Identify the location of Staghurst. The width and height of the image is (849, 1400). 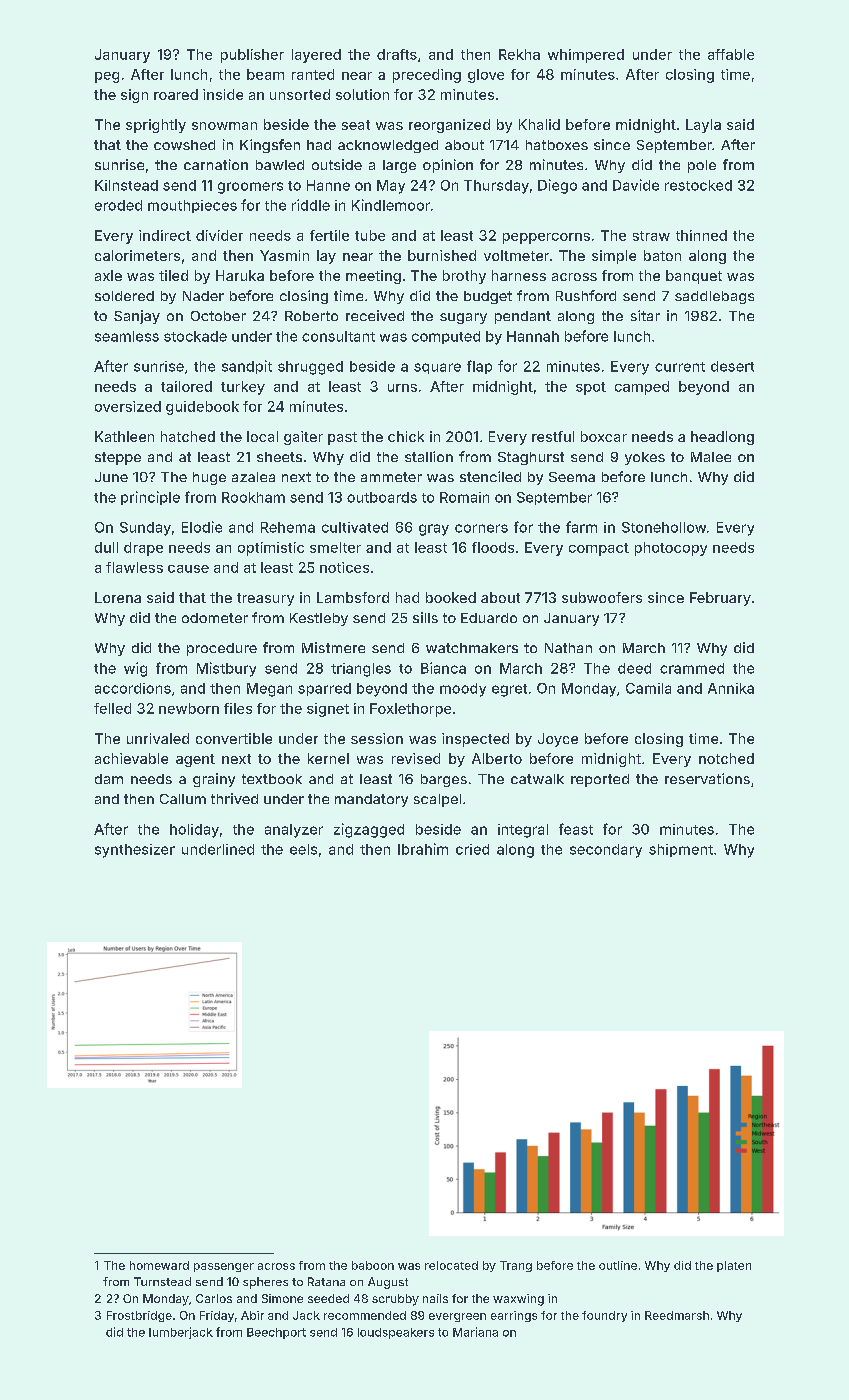
(531, 458).
